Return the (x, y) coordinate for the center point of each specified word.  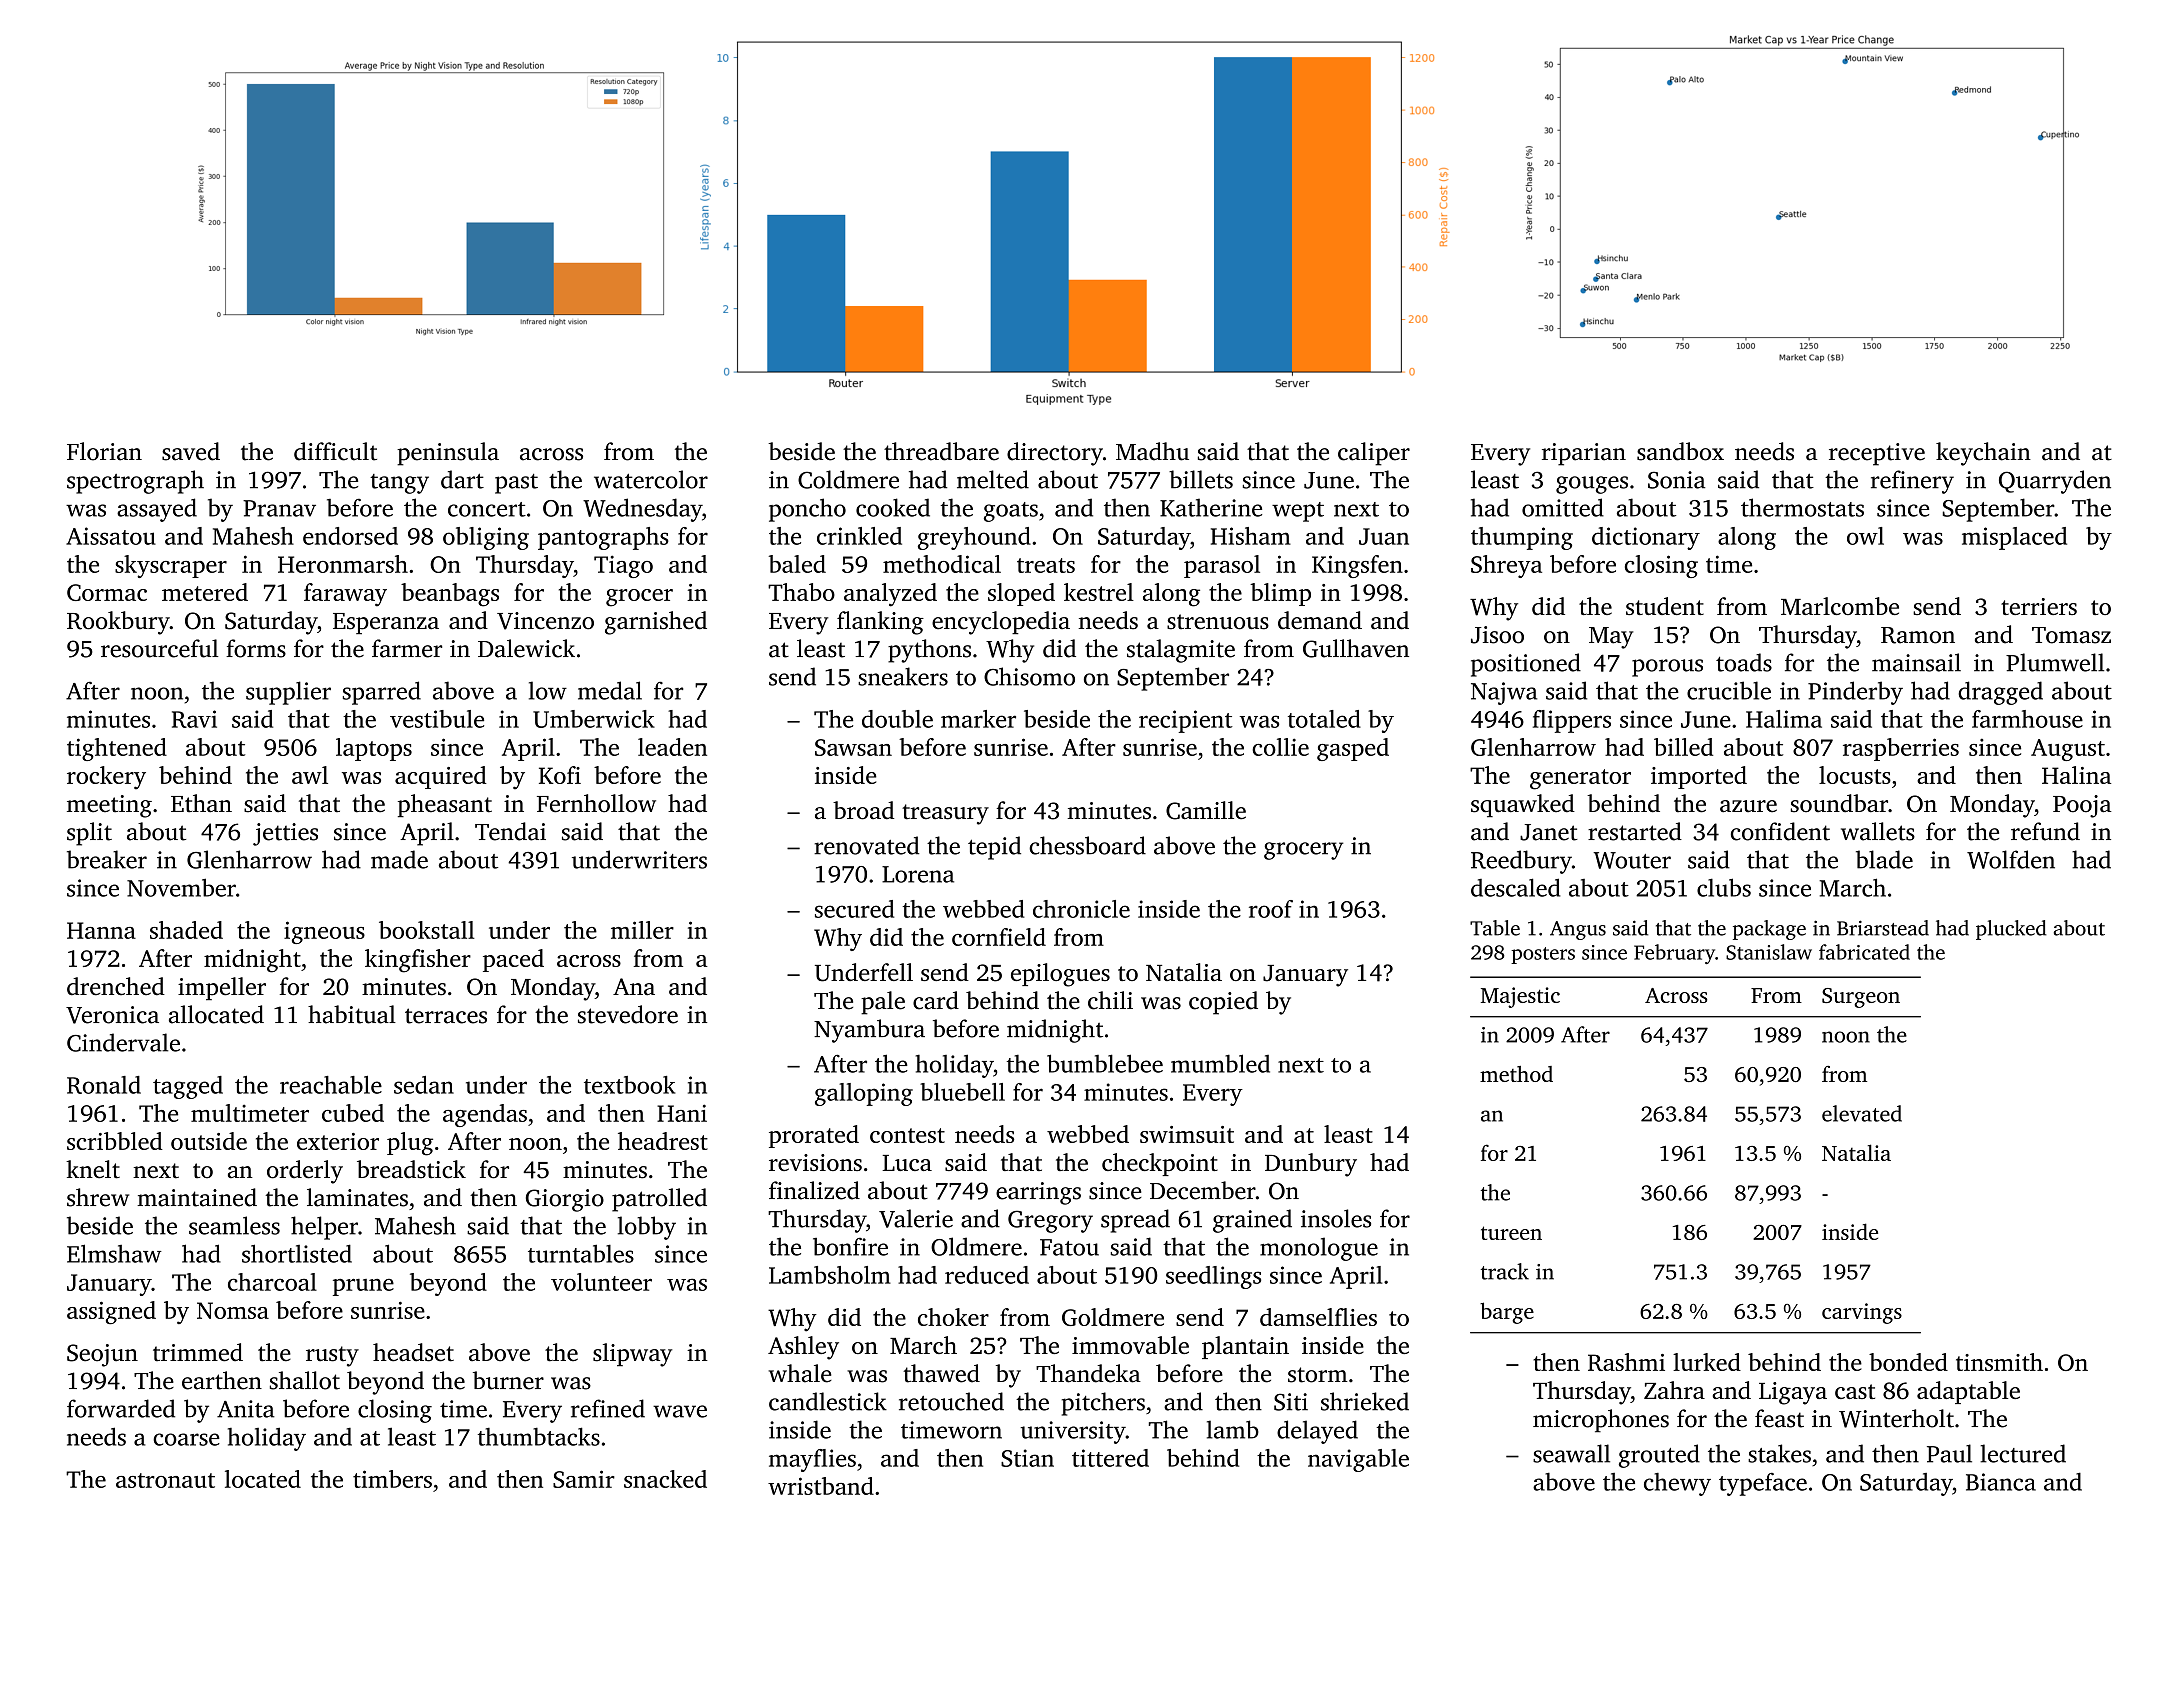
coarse (186, 1439)
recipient (1186, 721)
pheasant (445, 805)
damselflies (1318, 1317)
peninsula (448, 454)
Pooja (2082, 806)
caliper (1374, 454)
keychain (1983, 454)
